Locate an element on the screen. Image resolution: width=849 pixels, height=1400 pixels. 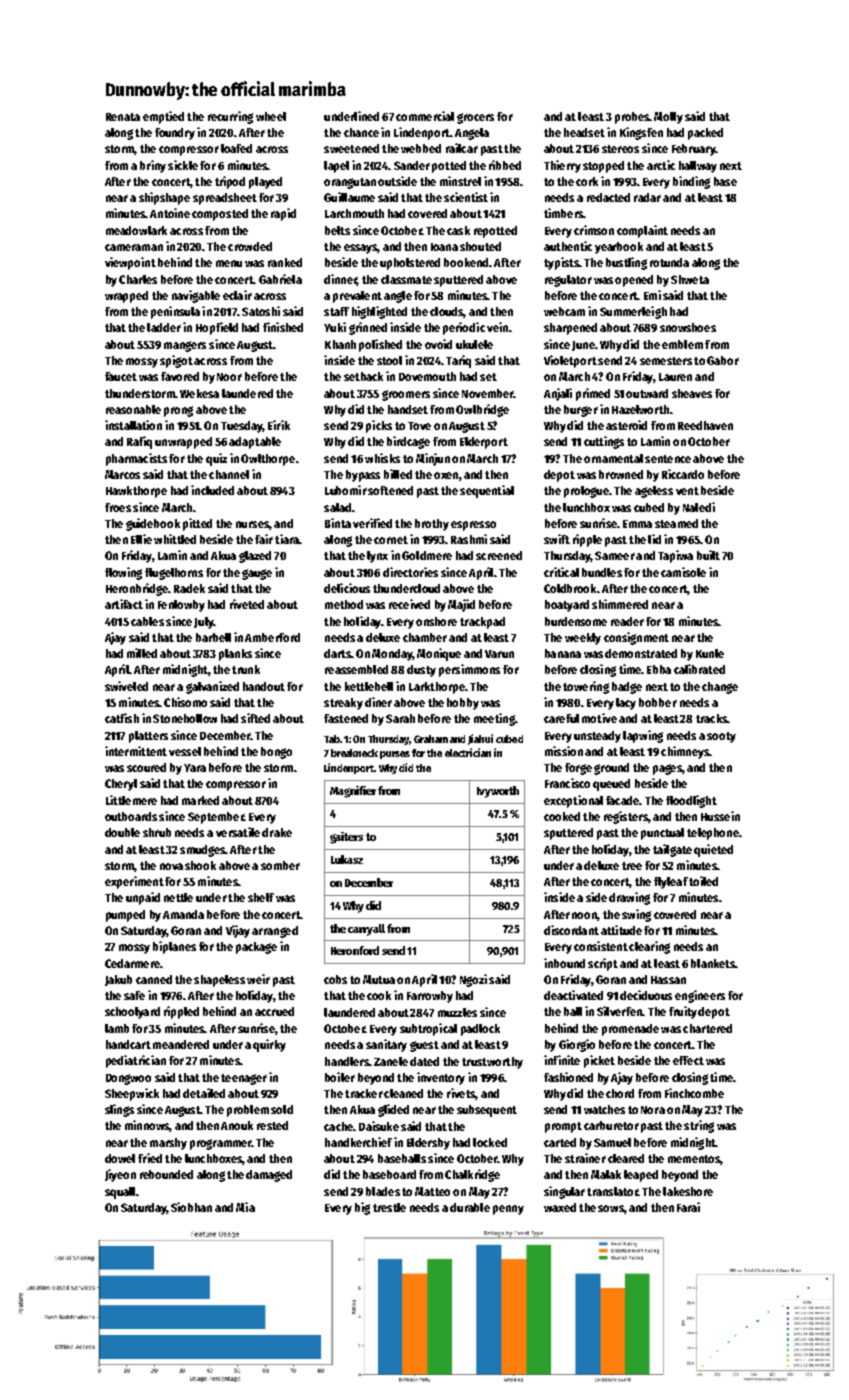
probes is located at coordinates (632, 118).
